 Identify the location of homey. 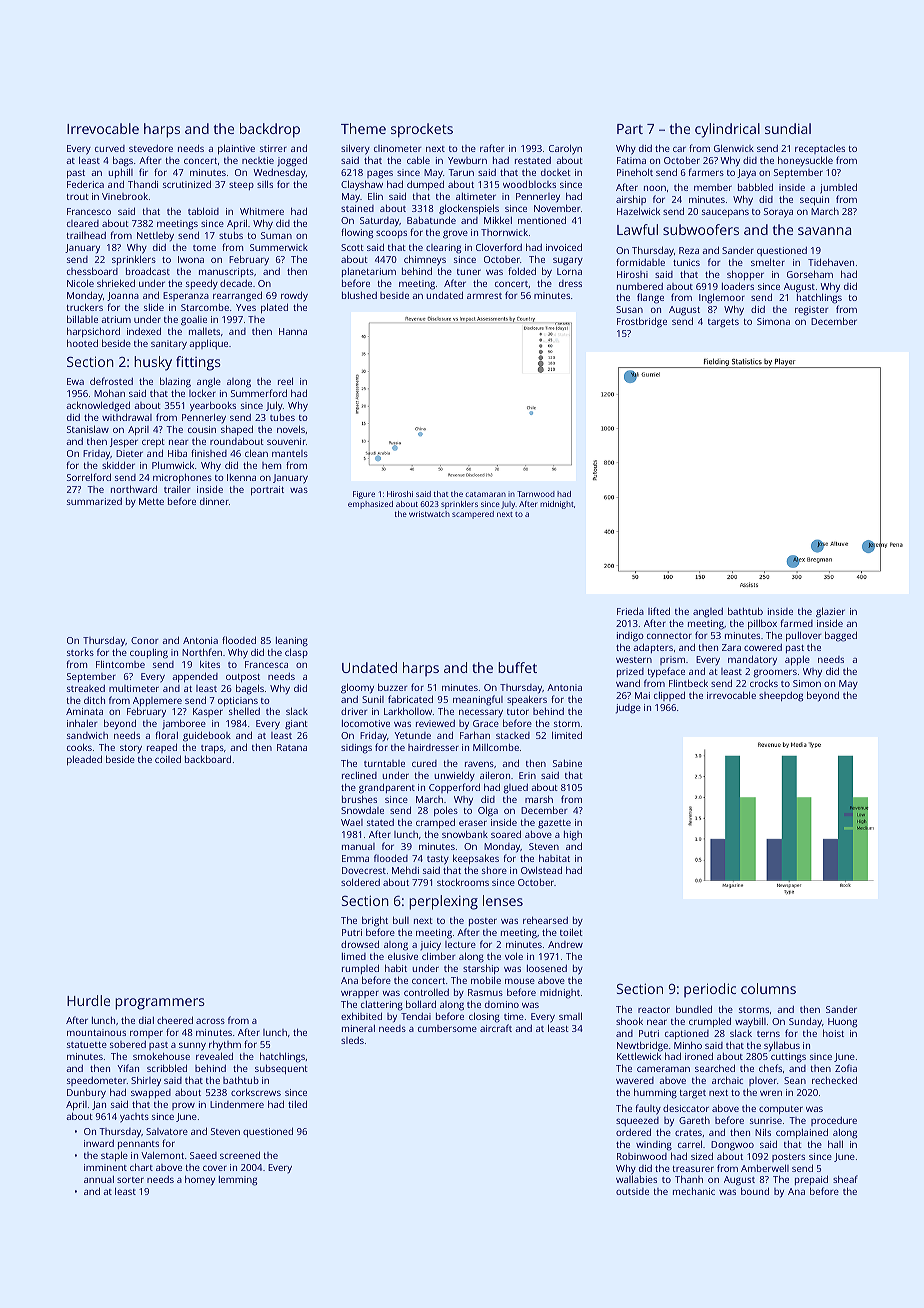
(200, 1180).
